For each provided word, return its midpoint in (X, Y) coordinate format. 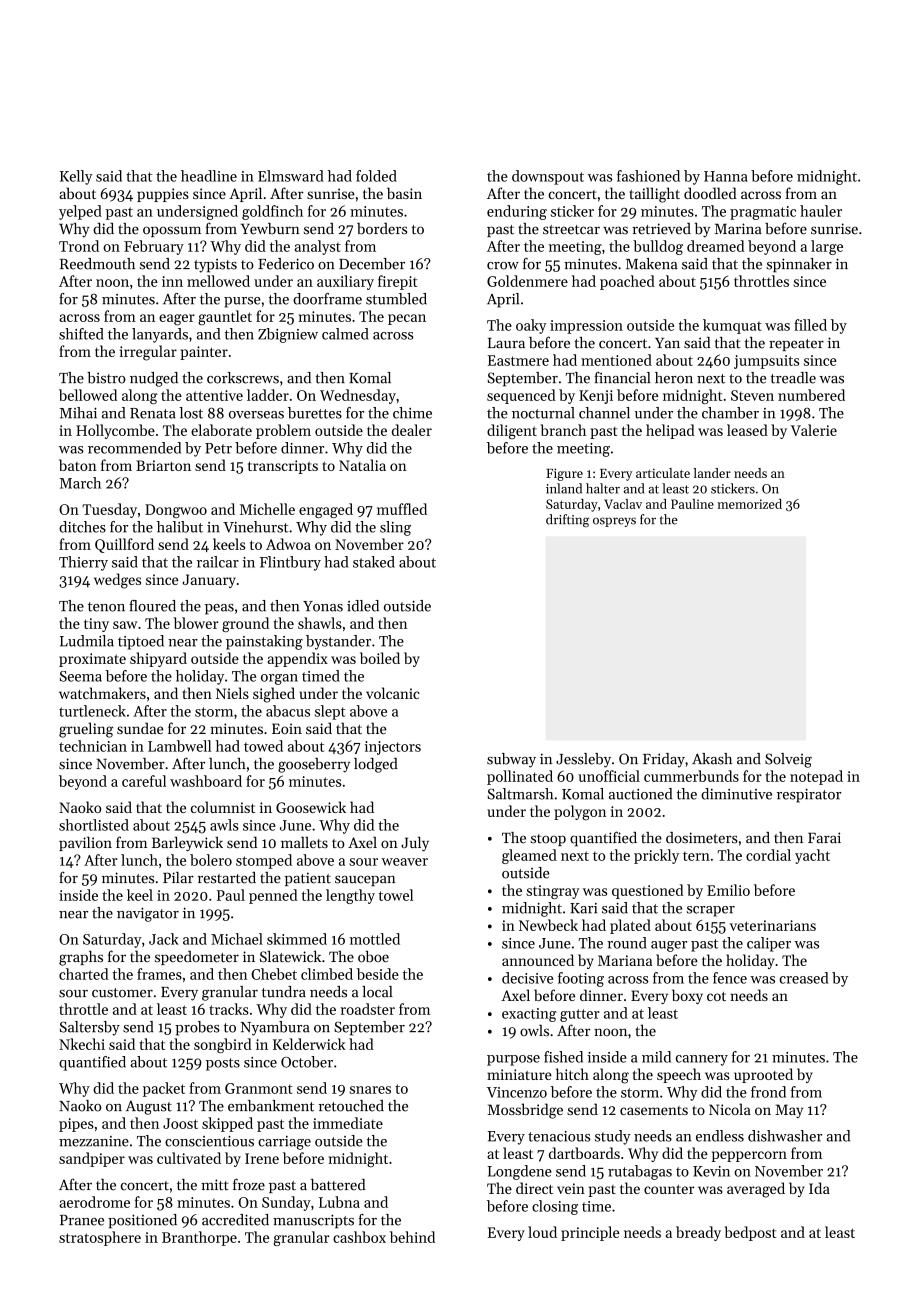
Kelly (76, 177)
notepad (816, 777)
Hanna (725, 176)
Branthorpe (199, 1238)
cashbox (359, 1237)
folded (376, 176)
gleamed (529, 856)
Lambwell (179, 746)
